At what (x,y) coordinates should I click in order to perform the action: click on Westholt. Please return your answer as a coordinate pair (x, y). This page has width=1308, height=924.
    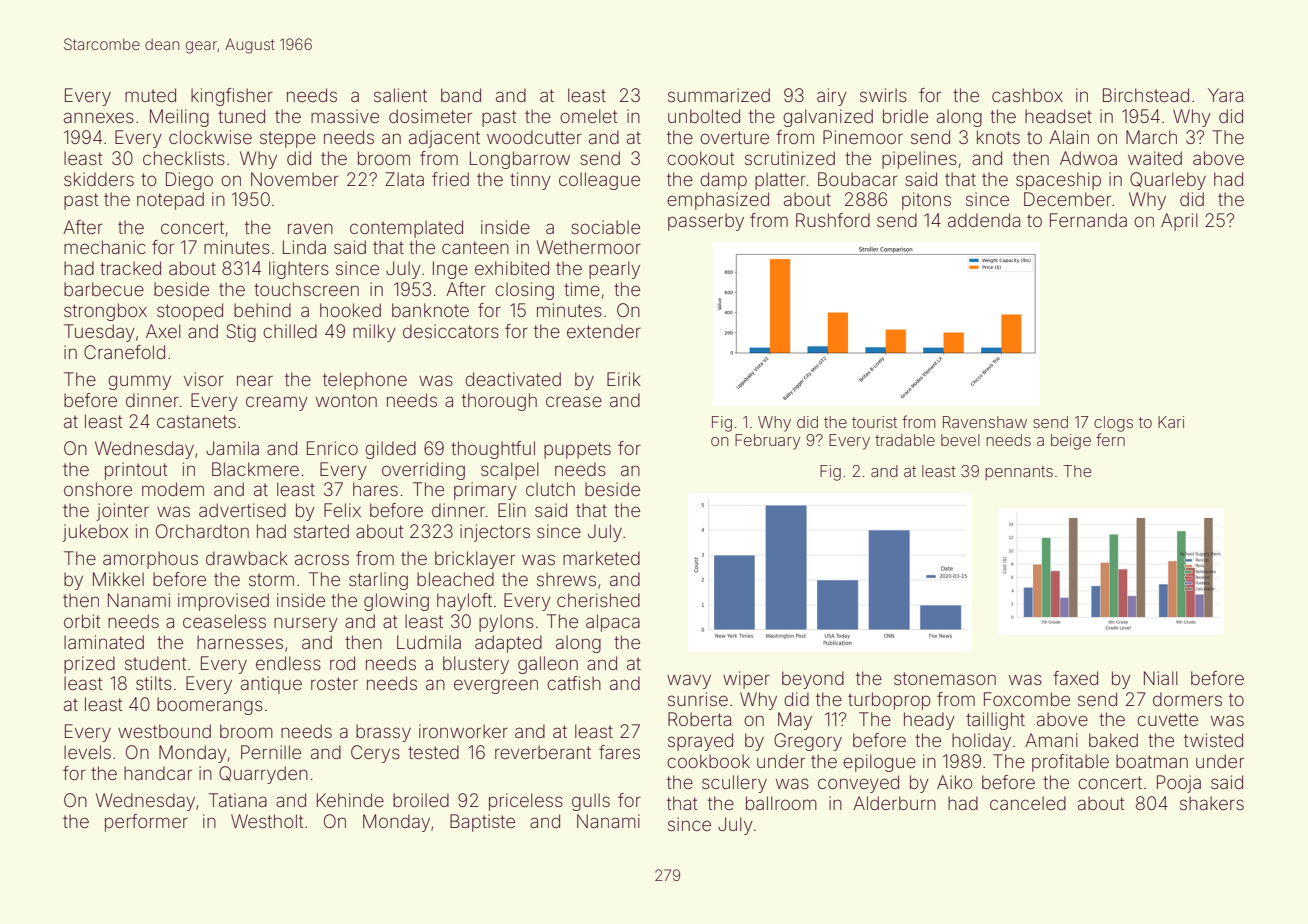
    Looking at the image, I should click on (267, 821).
